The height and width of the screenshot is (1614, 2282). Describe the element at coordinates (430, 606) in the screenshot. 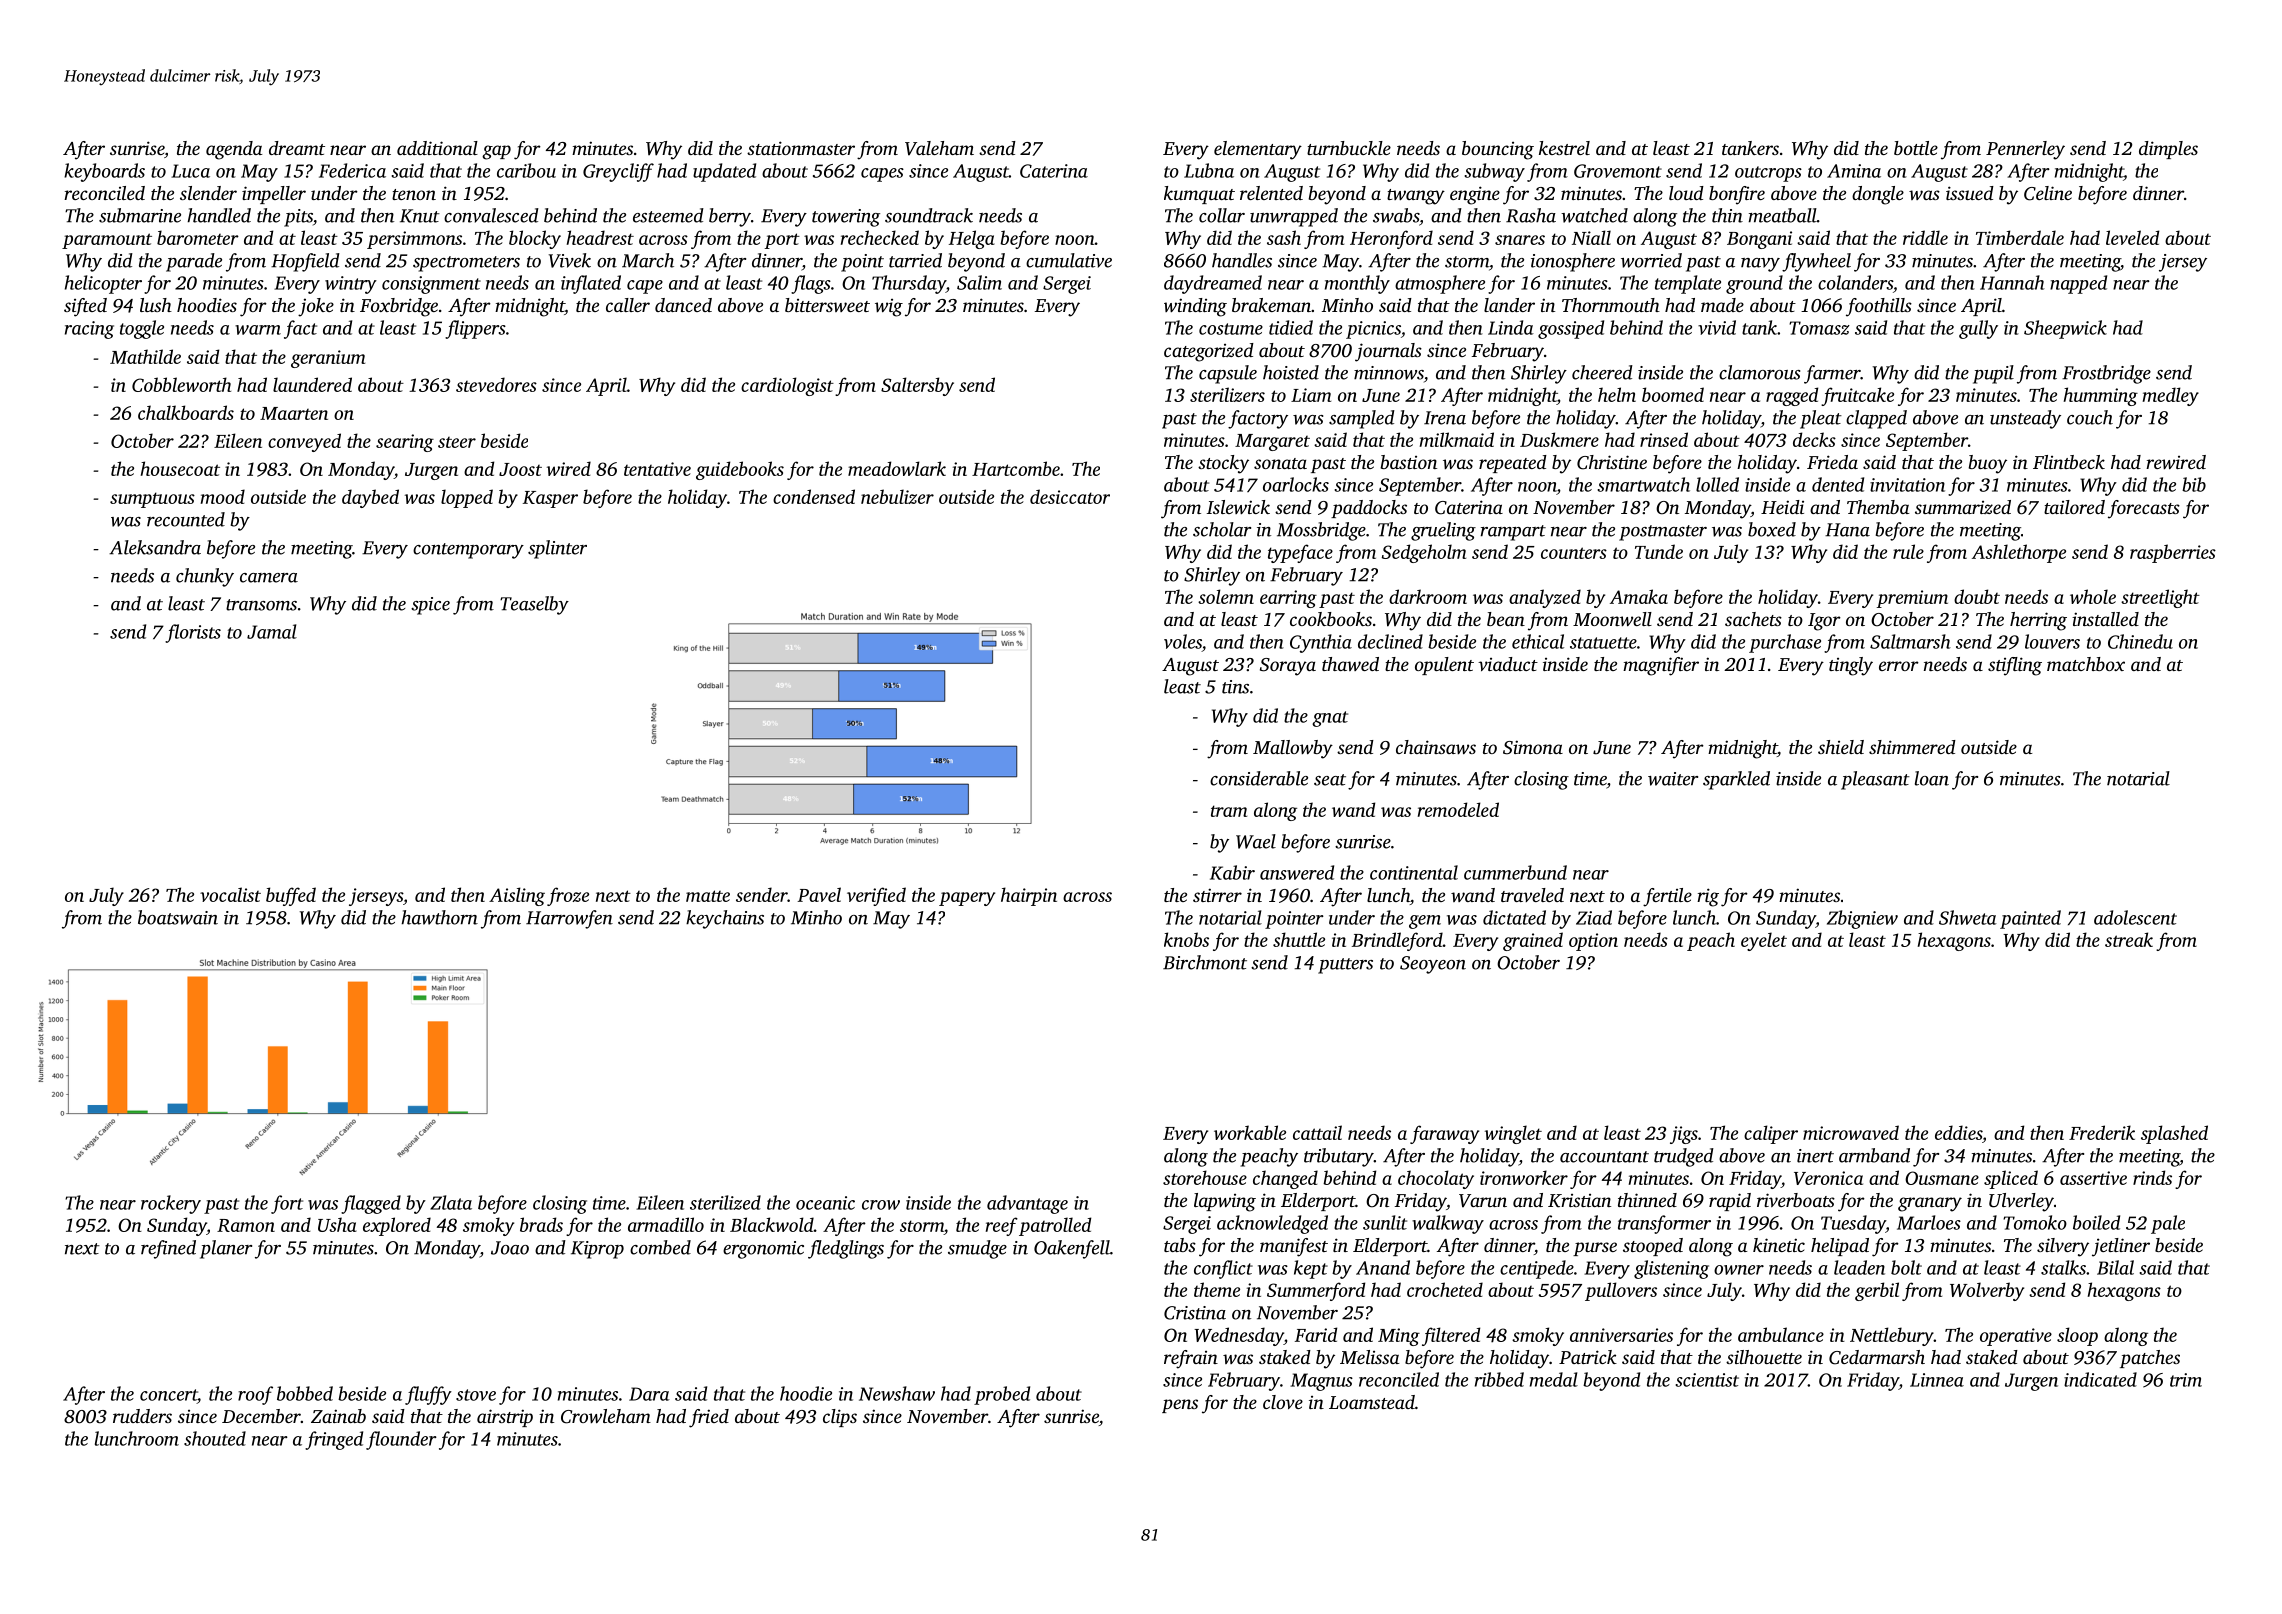

I see `spice` at that location.
